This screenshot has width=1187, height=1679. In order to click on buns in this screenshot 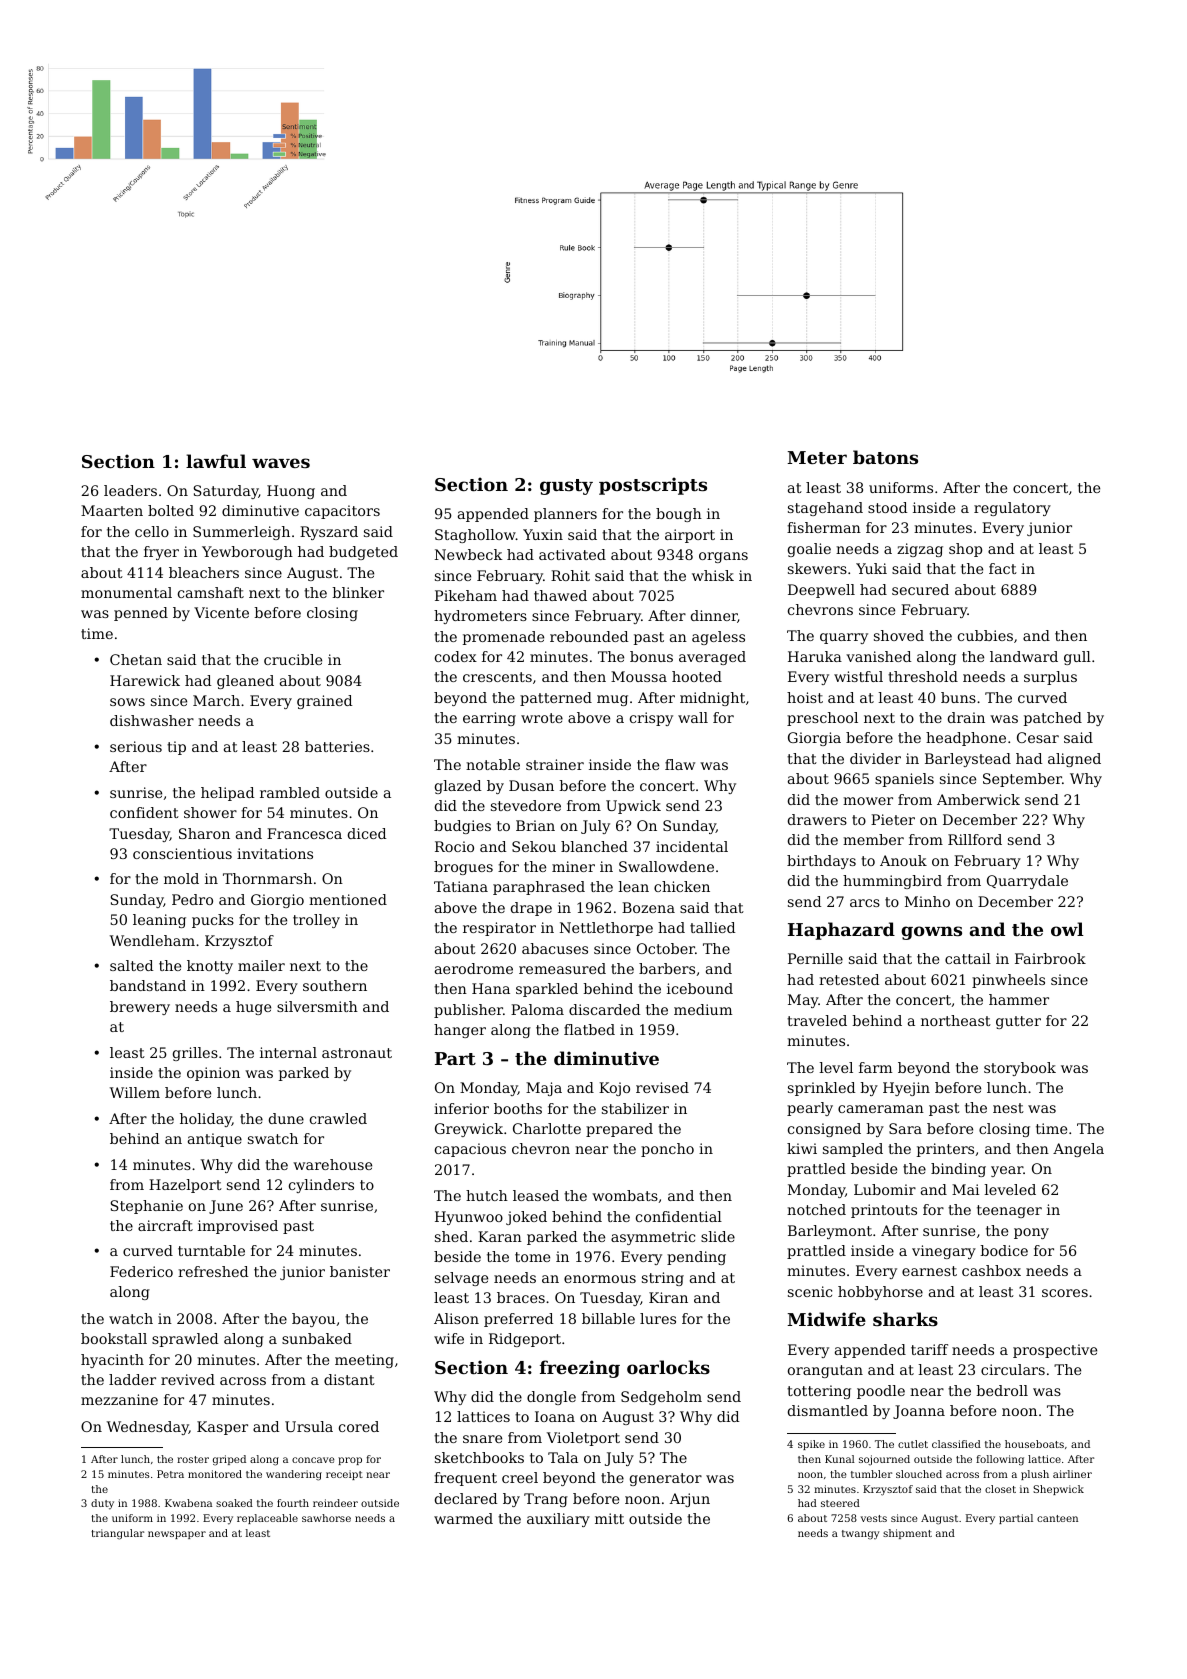, I will do `click(958, 697)`.
